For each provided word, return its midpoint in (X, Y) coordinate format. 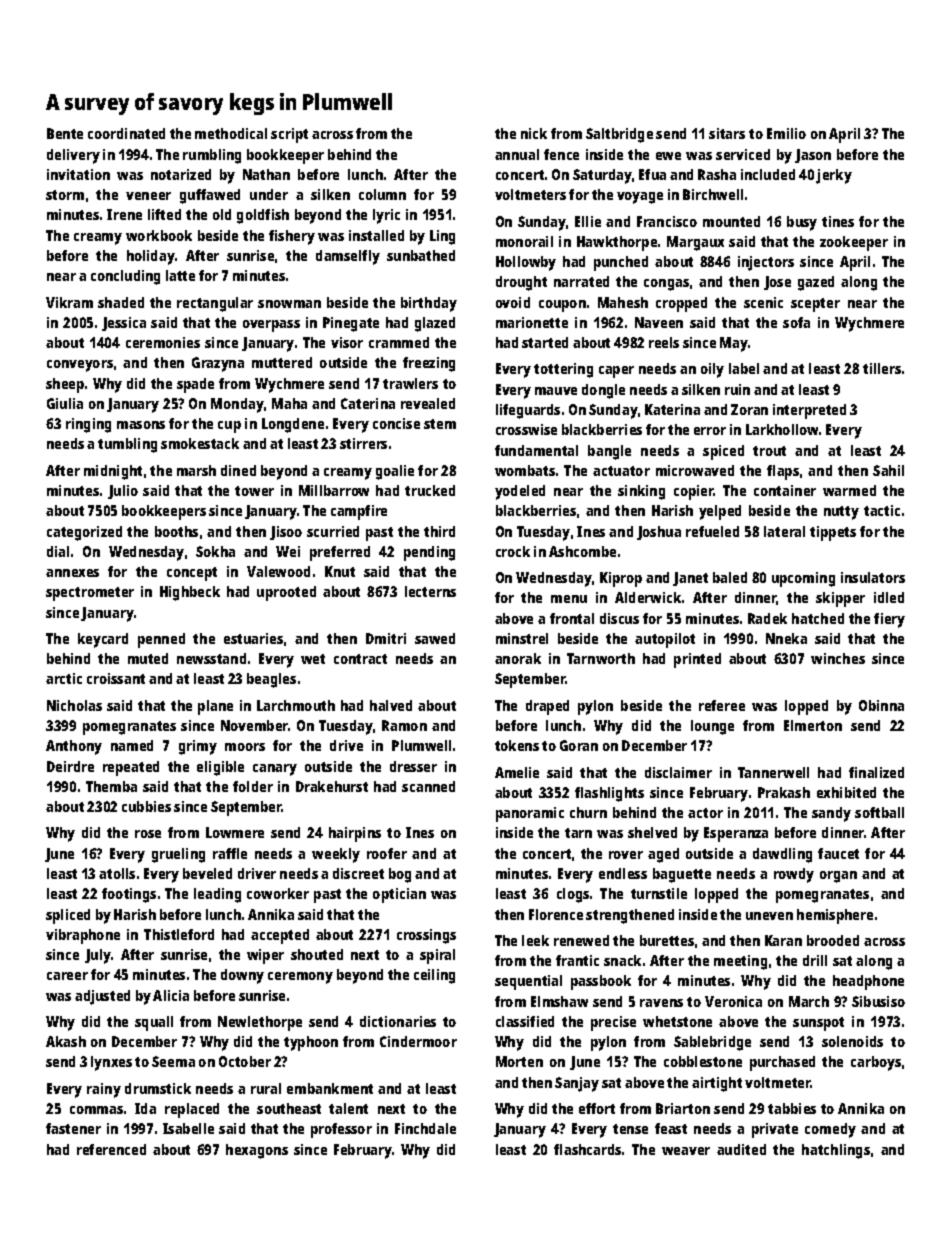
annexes (72, 573)
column (382, 194)
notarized (181, 174)
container (785, 490)
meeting (740, 962)
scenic (763, 302)
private (775, 1130)
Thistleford (179, 934)
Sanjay (577, 1084)
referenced (111, 1149)
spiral (437, 956)
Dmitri (386, 638)
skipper (840, 599)
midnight (113, 472)
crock (513, 551)
